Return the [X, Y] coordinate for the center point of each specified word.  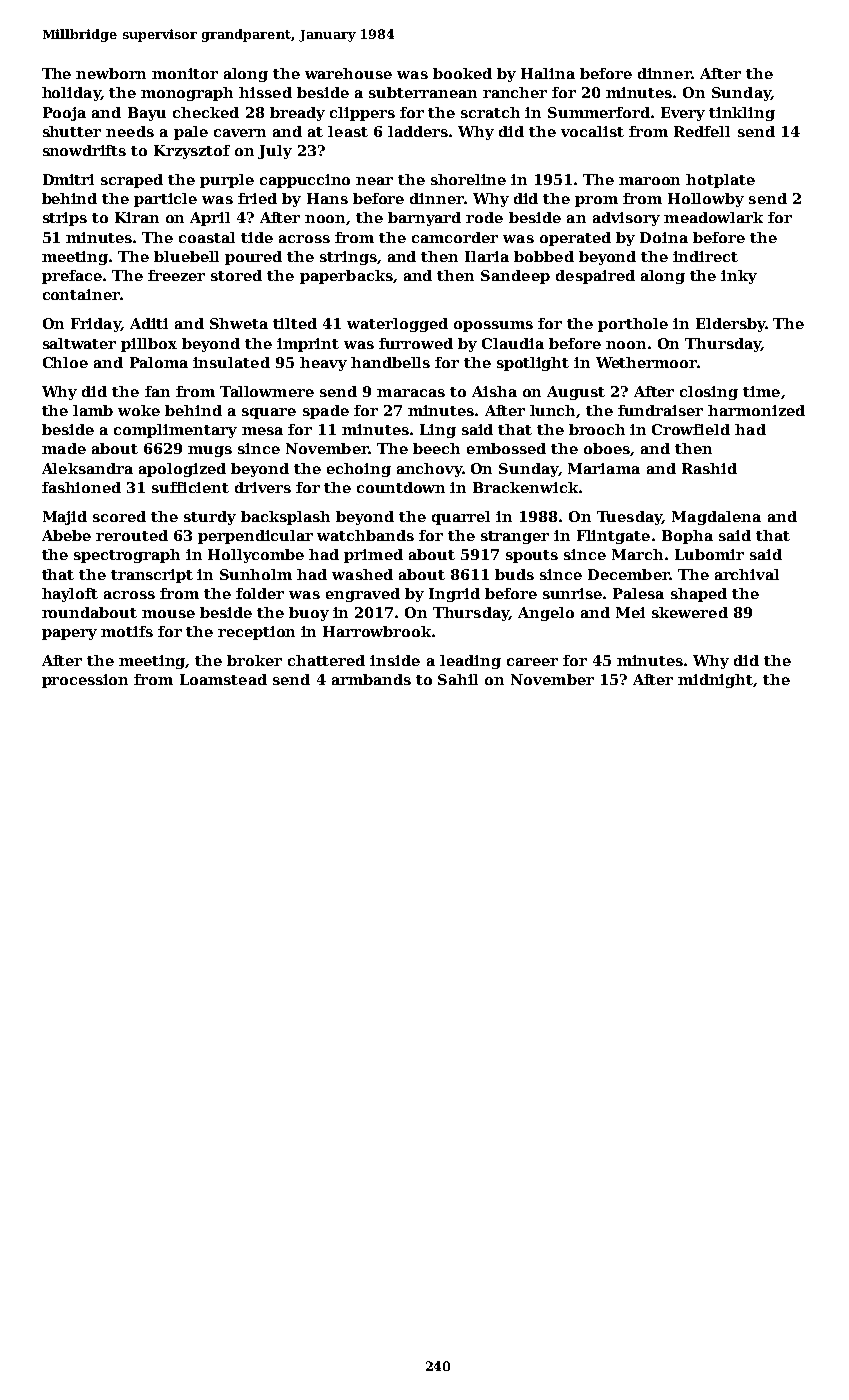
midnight [715, 681]
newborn [111, 73]
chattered [326, 660]
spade [326, 412]
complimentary [175, 431]
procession [85, 681]
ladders [418, 131]
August [576, 393]
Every [683, 114]
